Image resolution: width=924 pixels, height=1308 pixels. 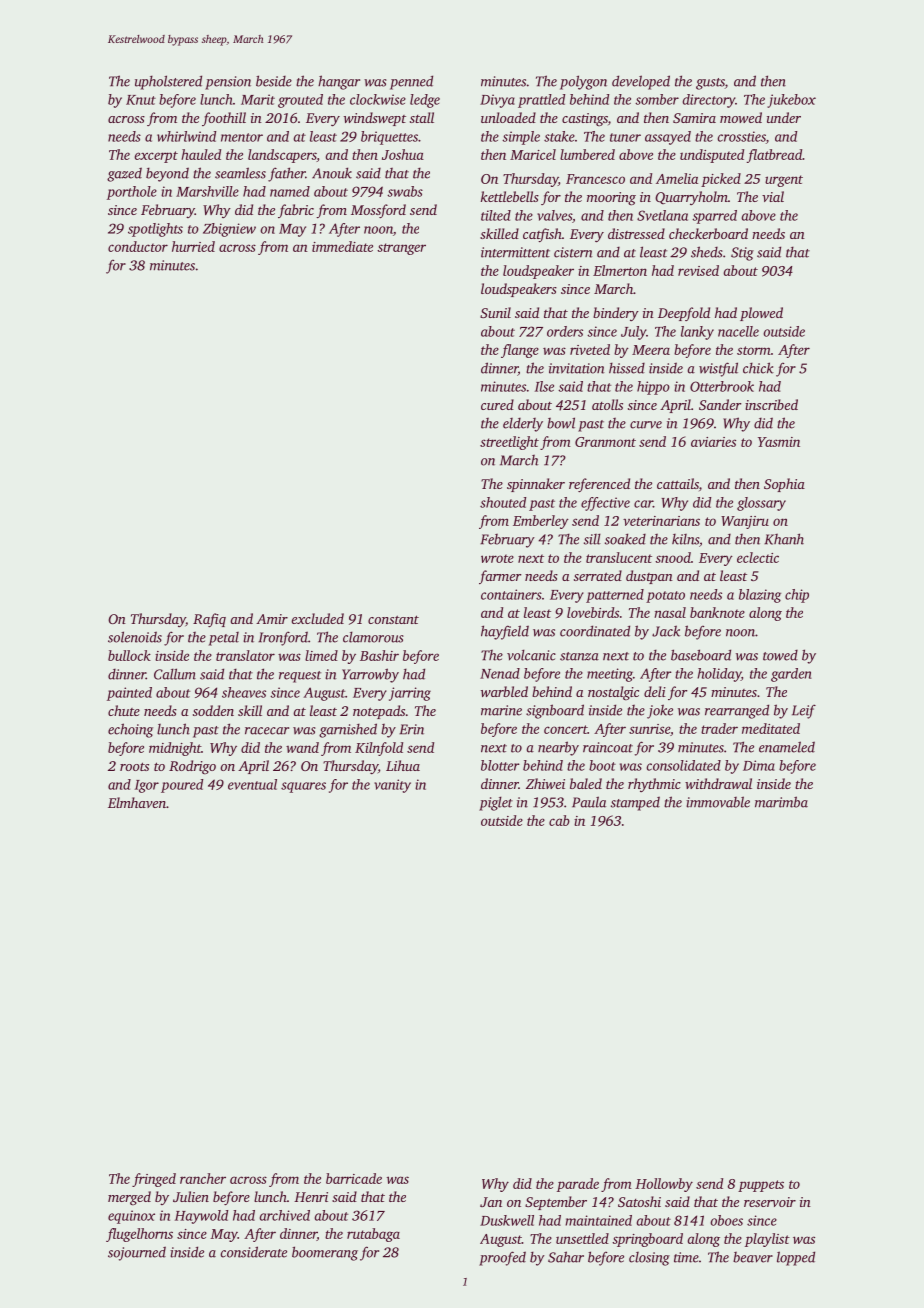 I want to click on solenoids, so click(x=135, y=637).
